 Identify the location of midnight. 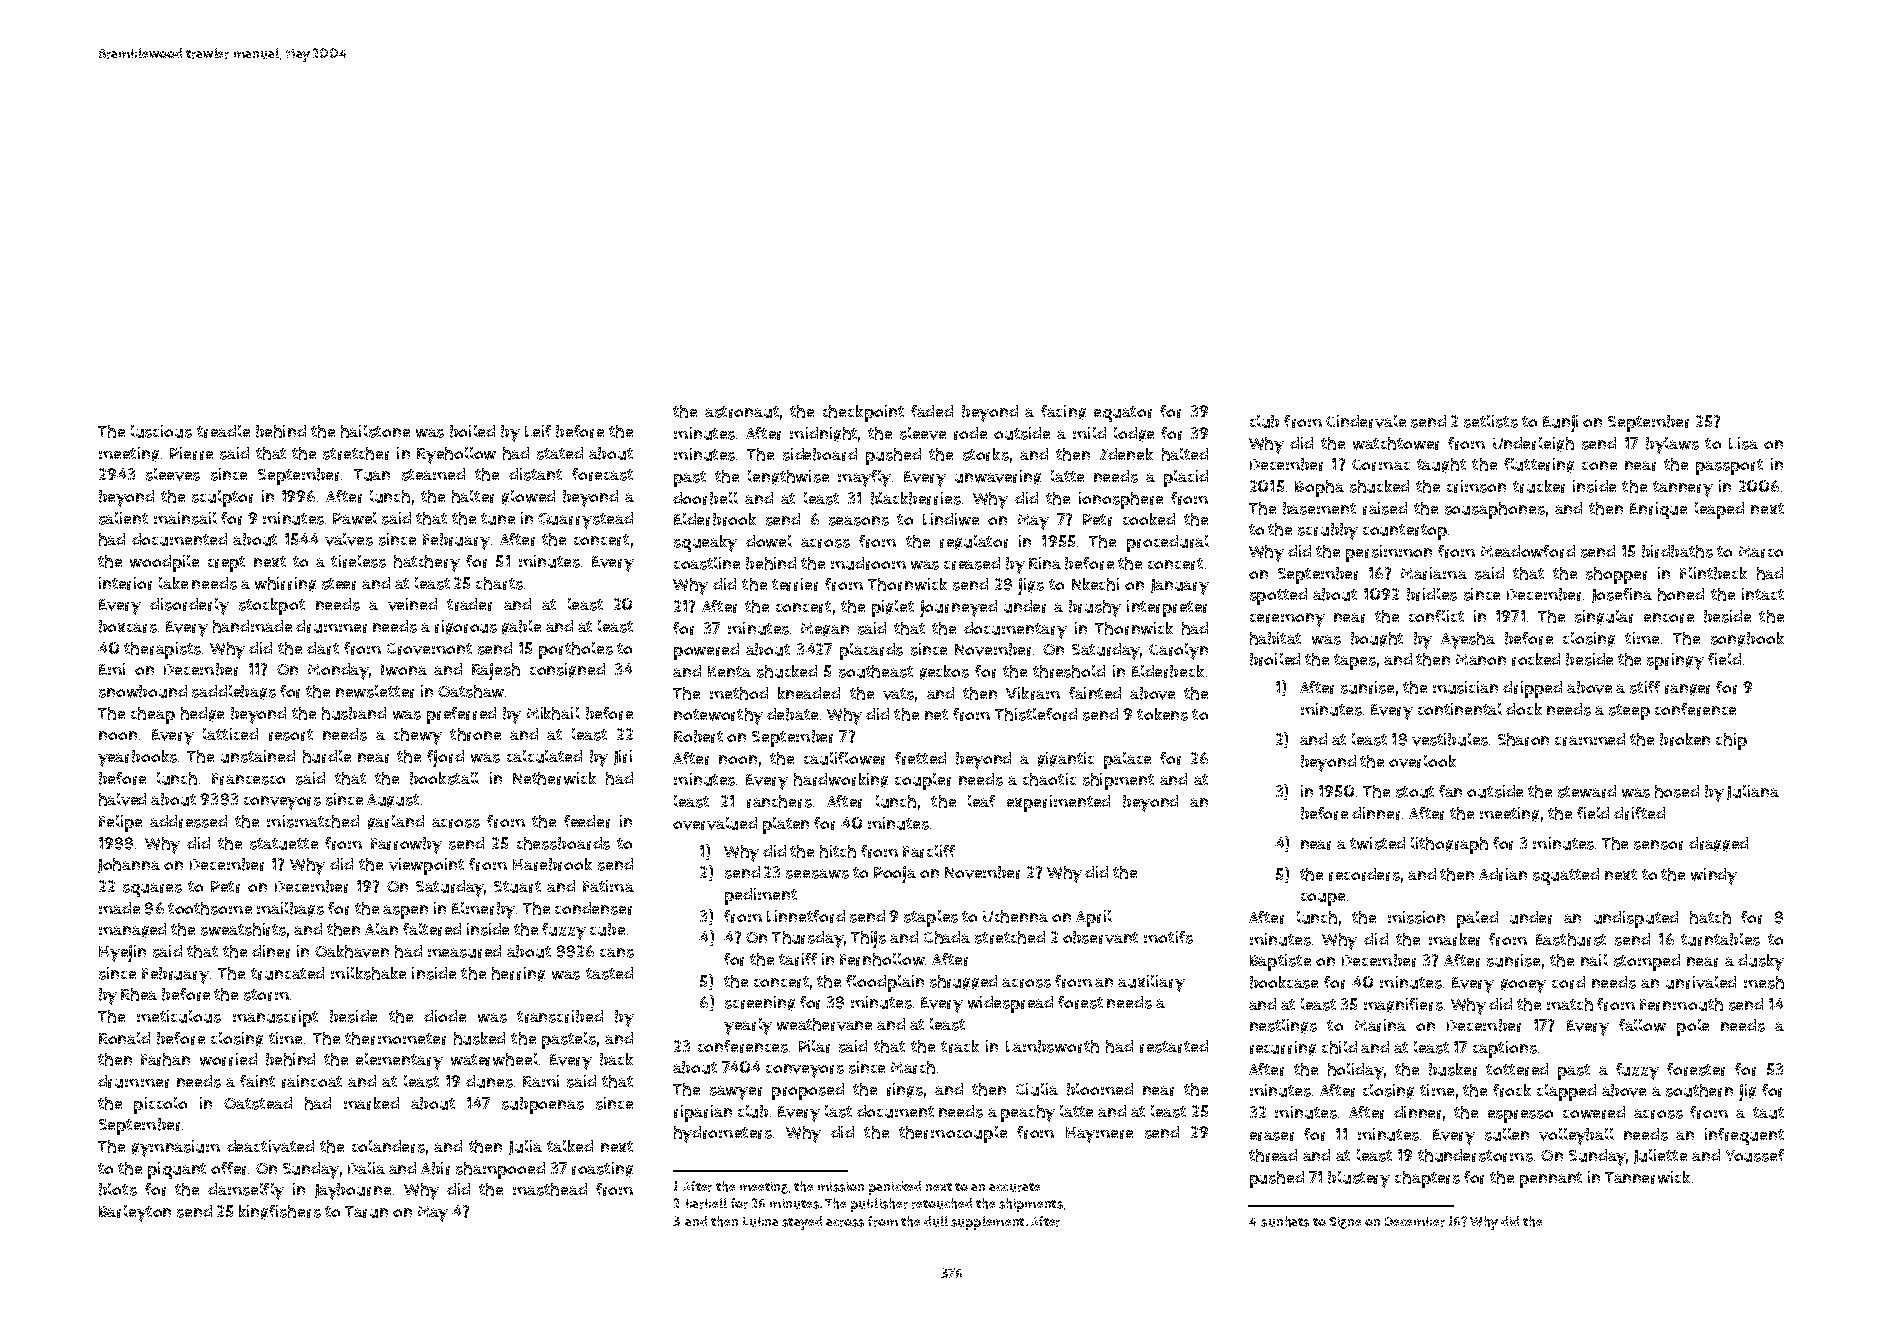
(823, 434).
